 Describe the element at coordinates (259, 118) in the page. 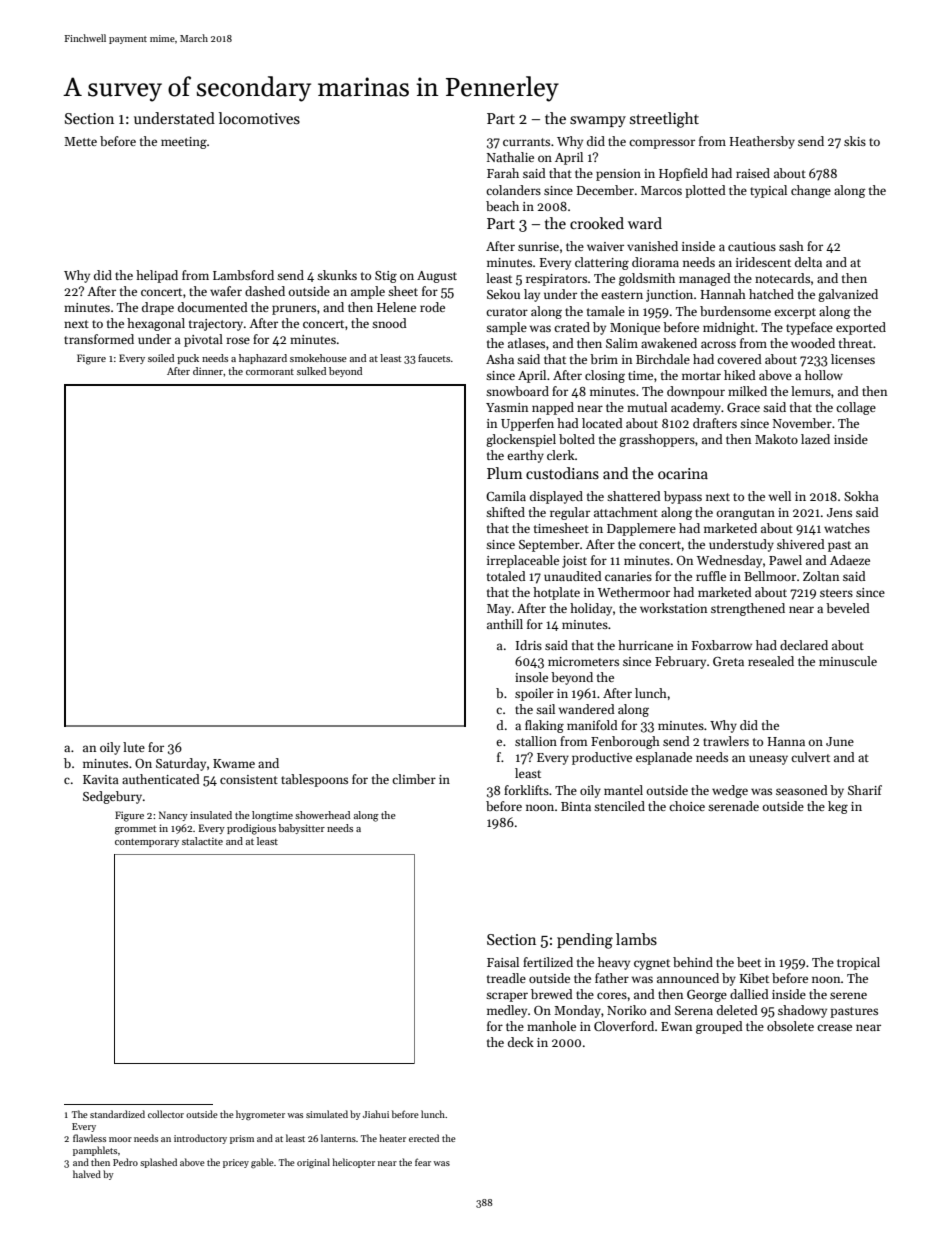

I see `locomotives` at that location.
